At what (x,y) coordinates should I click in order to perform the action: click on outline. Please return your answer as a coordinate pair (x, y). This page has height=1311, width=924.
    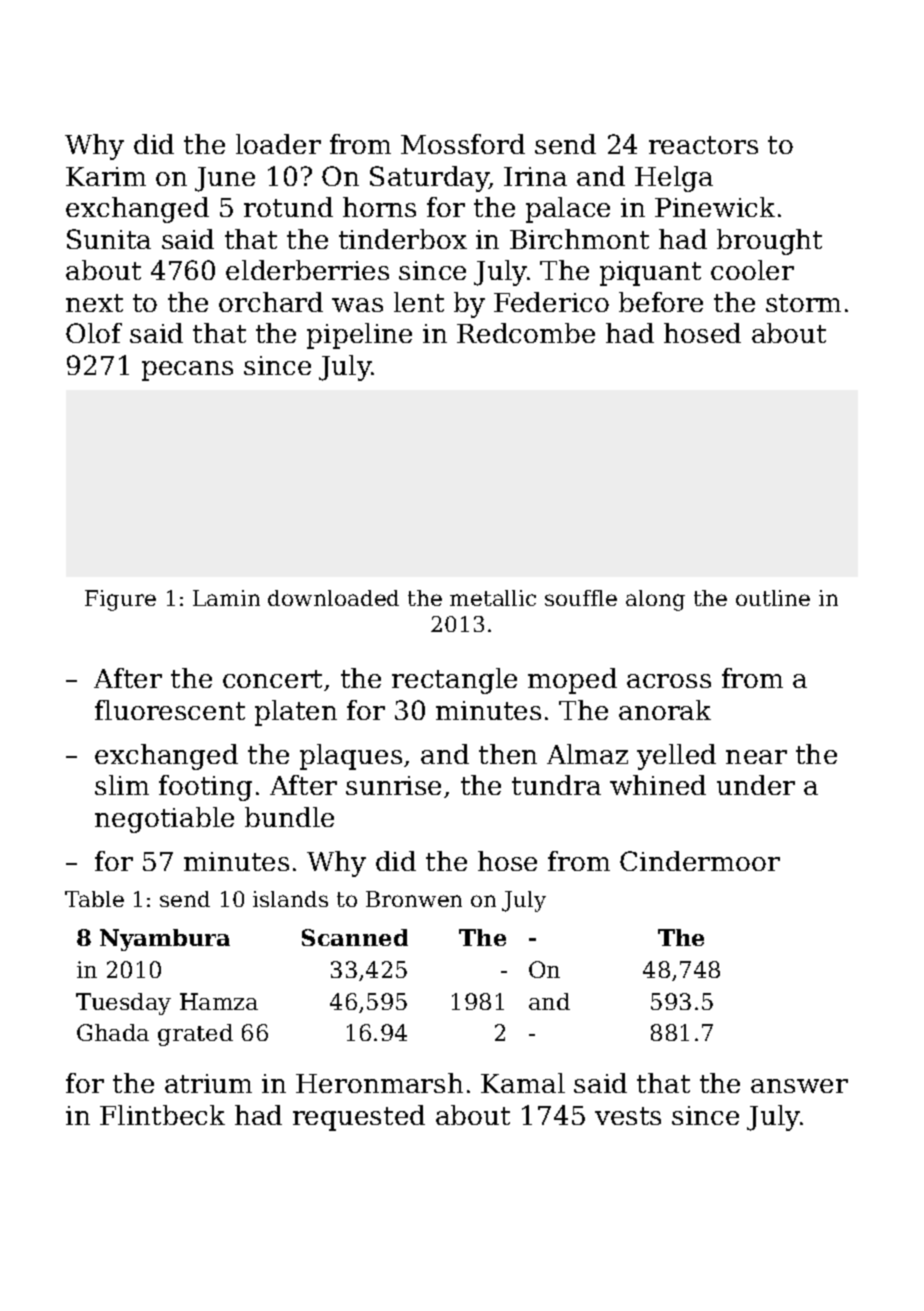
    Looking at the image, I should click on (773, 598).
